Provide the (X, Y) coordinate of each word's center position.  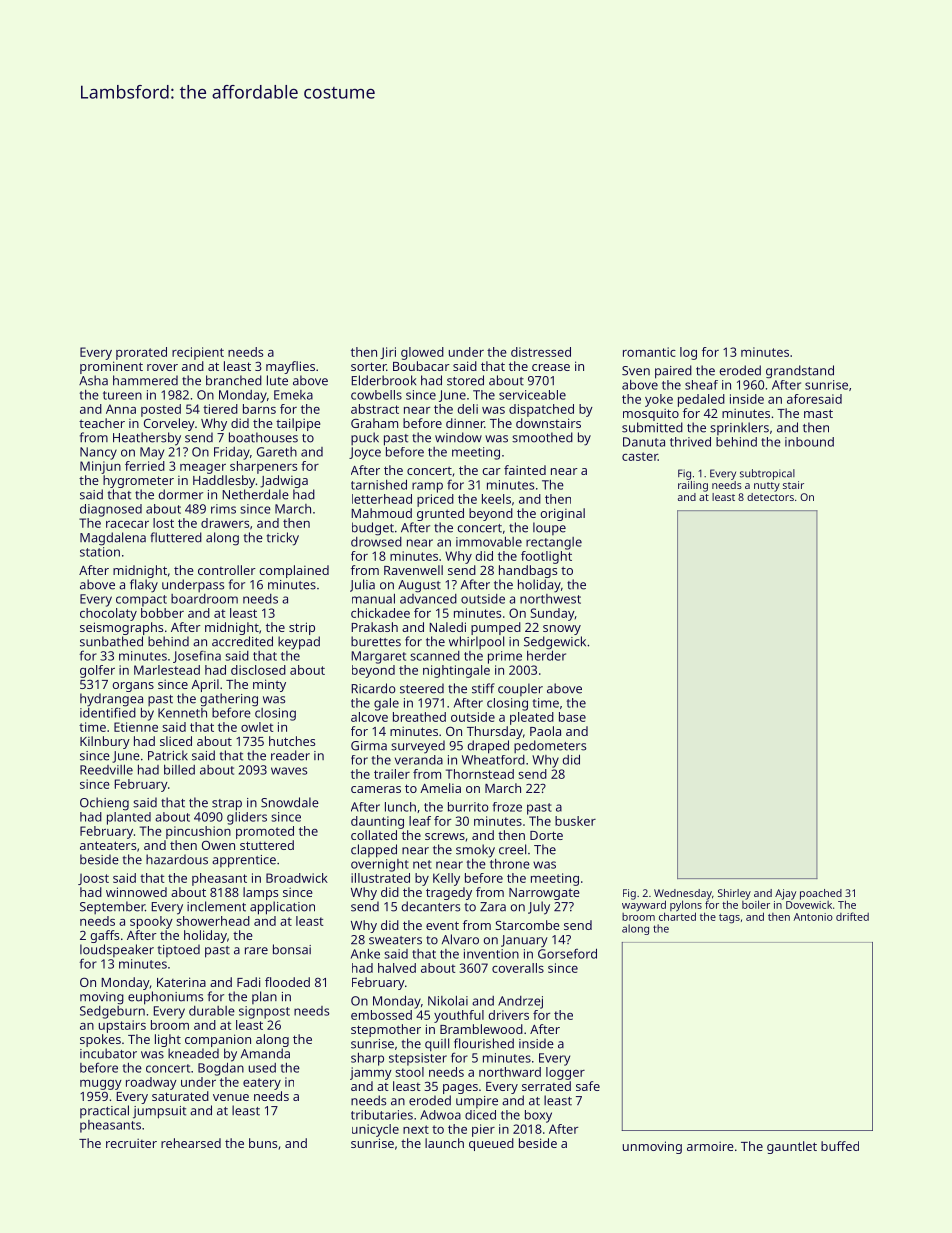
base (572, 717)
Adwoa (440, 1115)
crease (551, 367)
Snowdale (290, 802)
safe (588, 1086)
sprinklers (739, 428)
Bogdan (221, 1069)
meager (203, 469)
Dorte (546, 835)
